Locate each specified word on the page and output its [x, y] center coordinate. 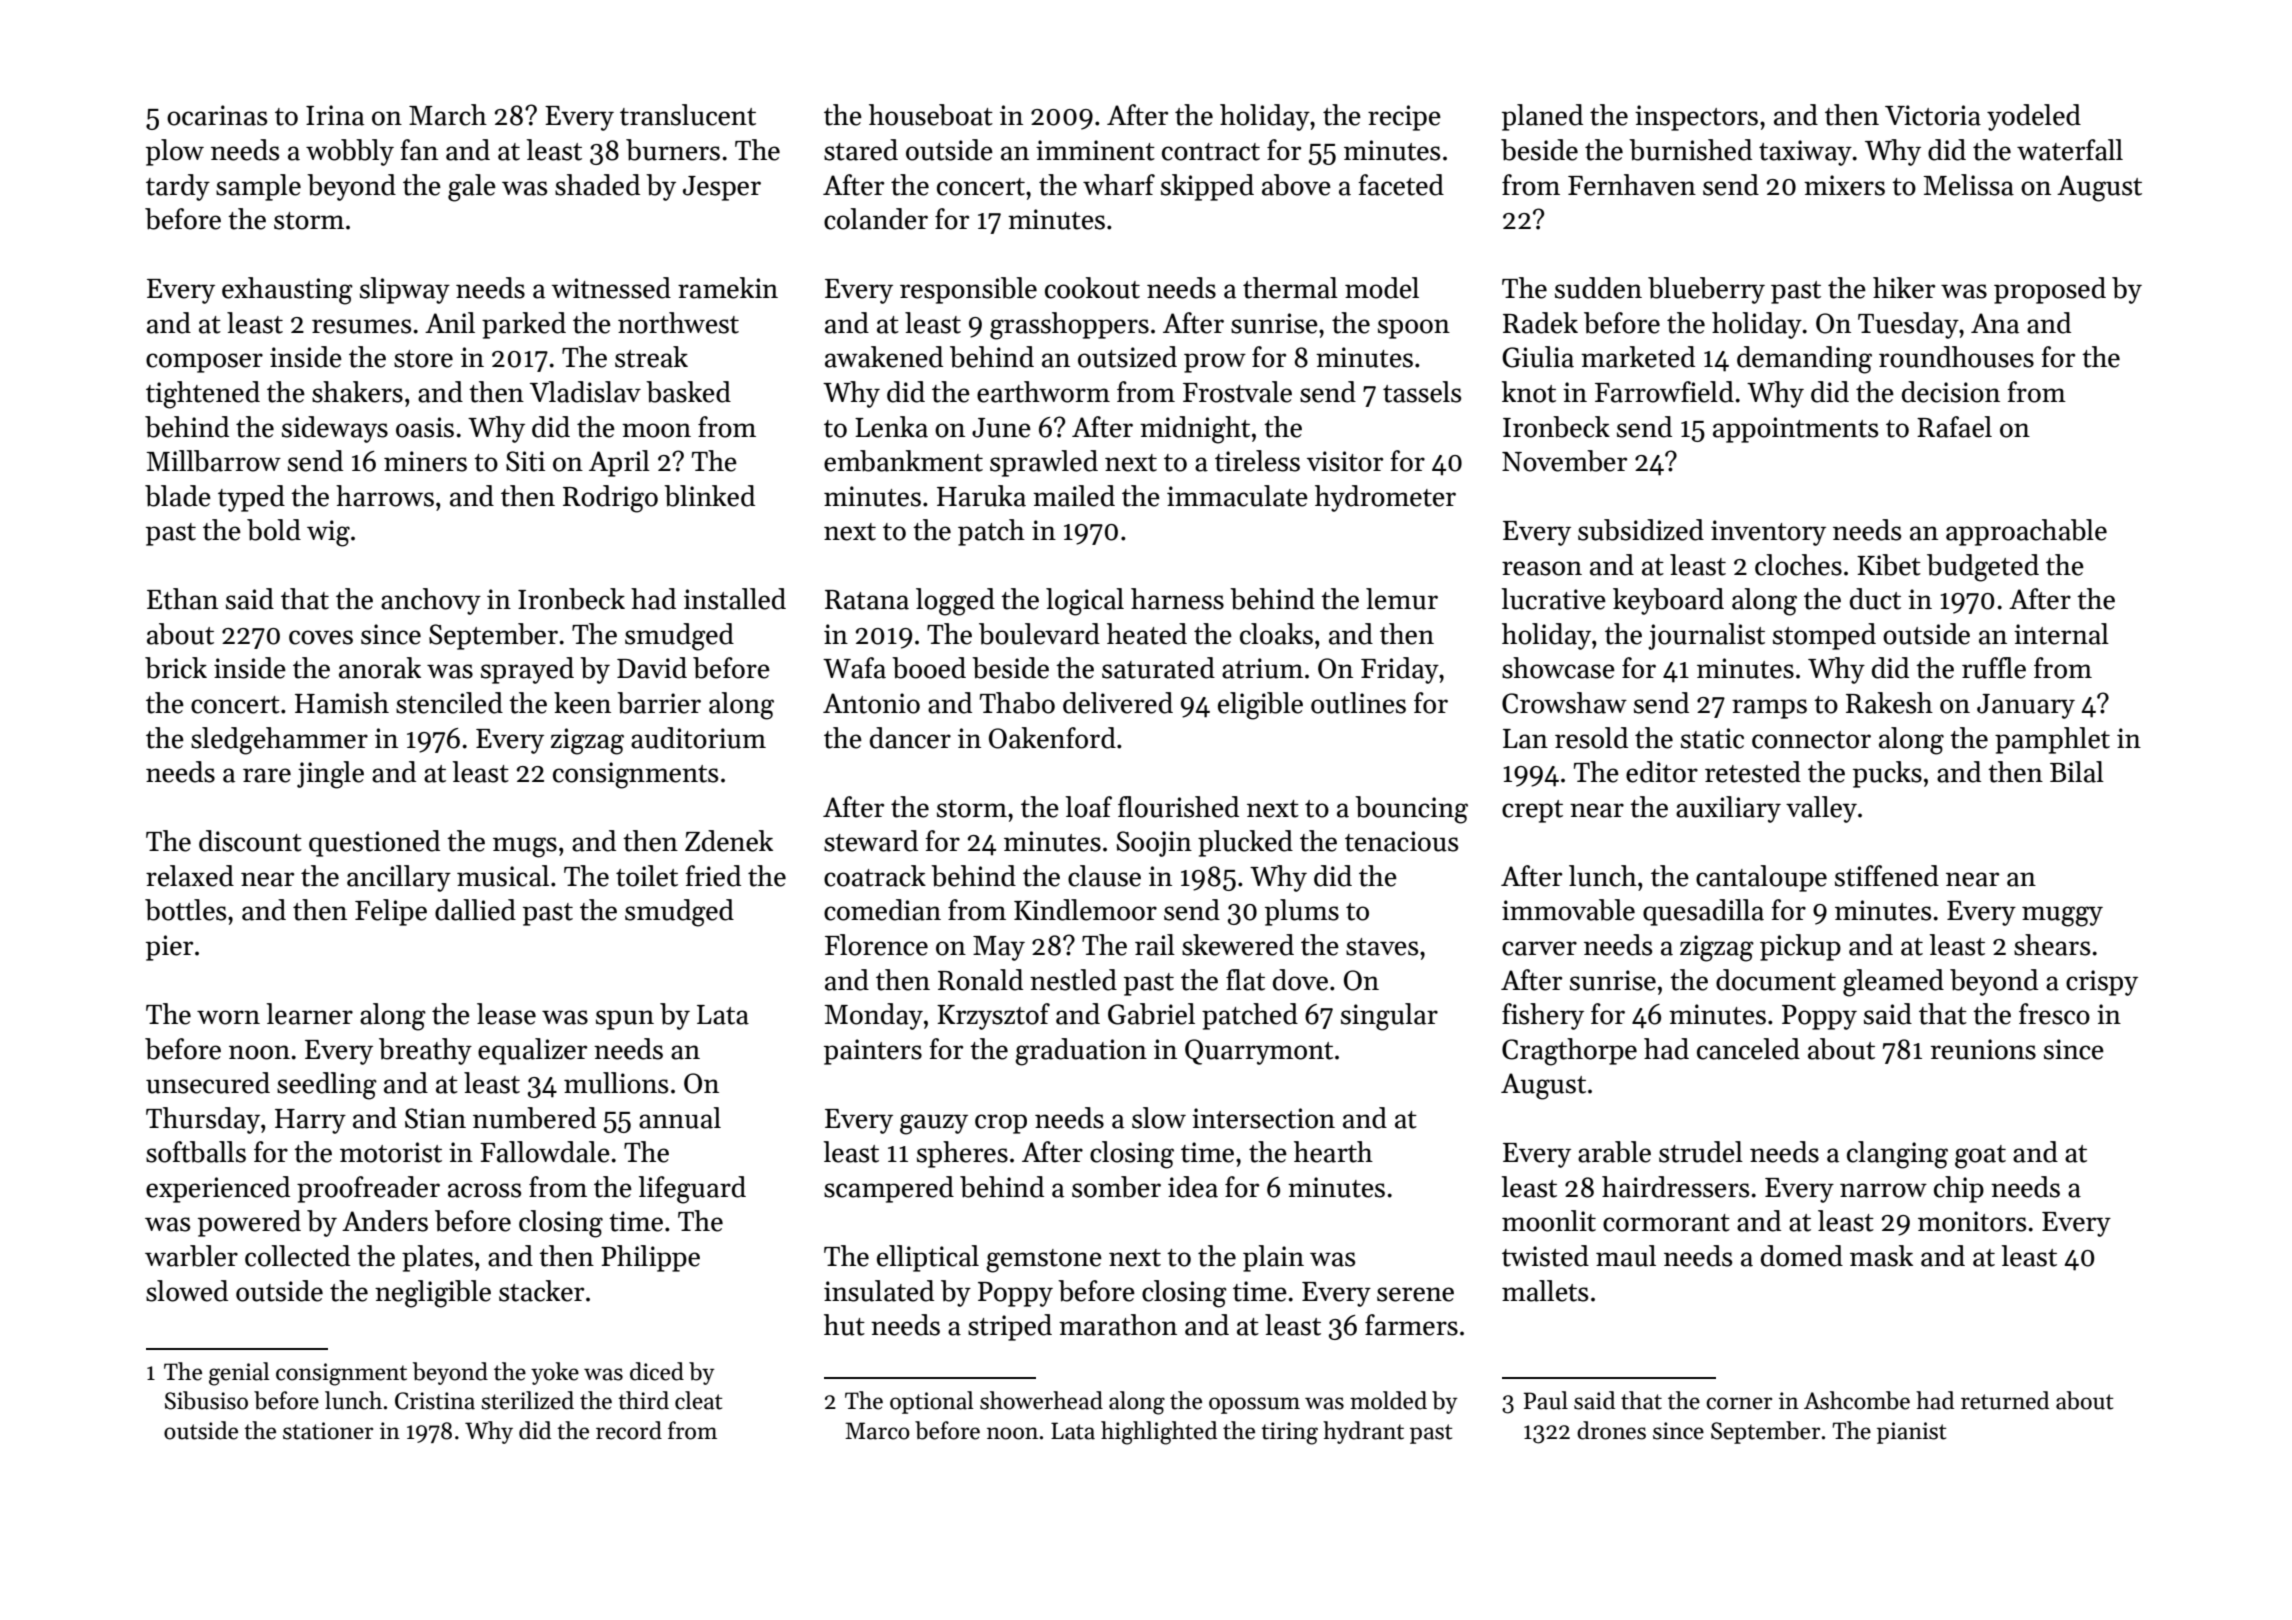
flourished [1178, 807]
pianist [1912, 1433]
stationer [328, 1431]
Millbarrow [213, 461]
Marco [877, 1431]
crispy [2102, 983]
